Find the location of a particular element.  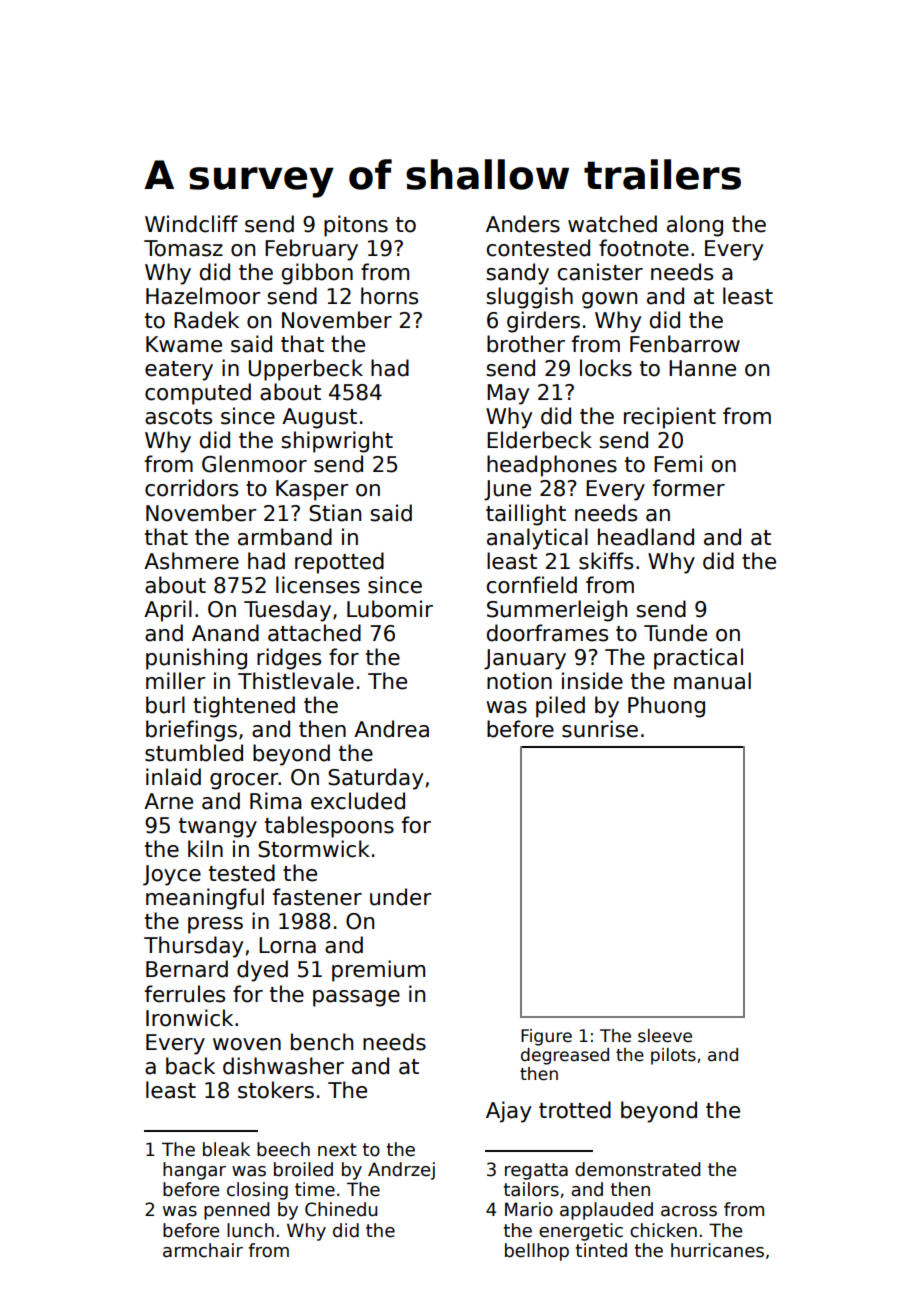

Windcliff is located at coordinates (191, 224).
